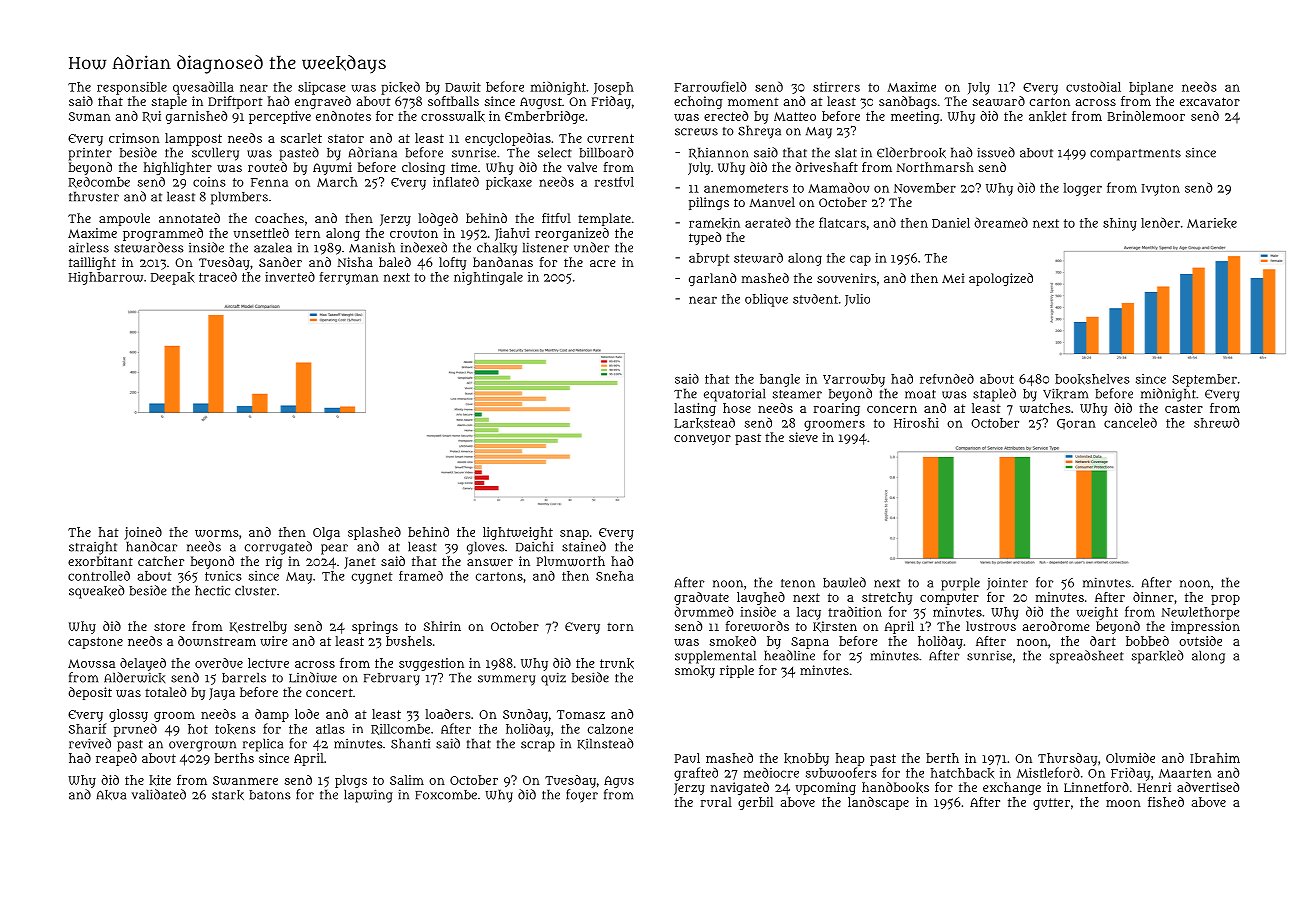  What do you see at coordinates (92, 263) in the screenshot?
I see `taillight` at bounding box center [92, 263].
